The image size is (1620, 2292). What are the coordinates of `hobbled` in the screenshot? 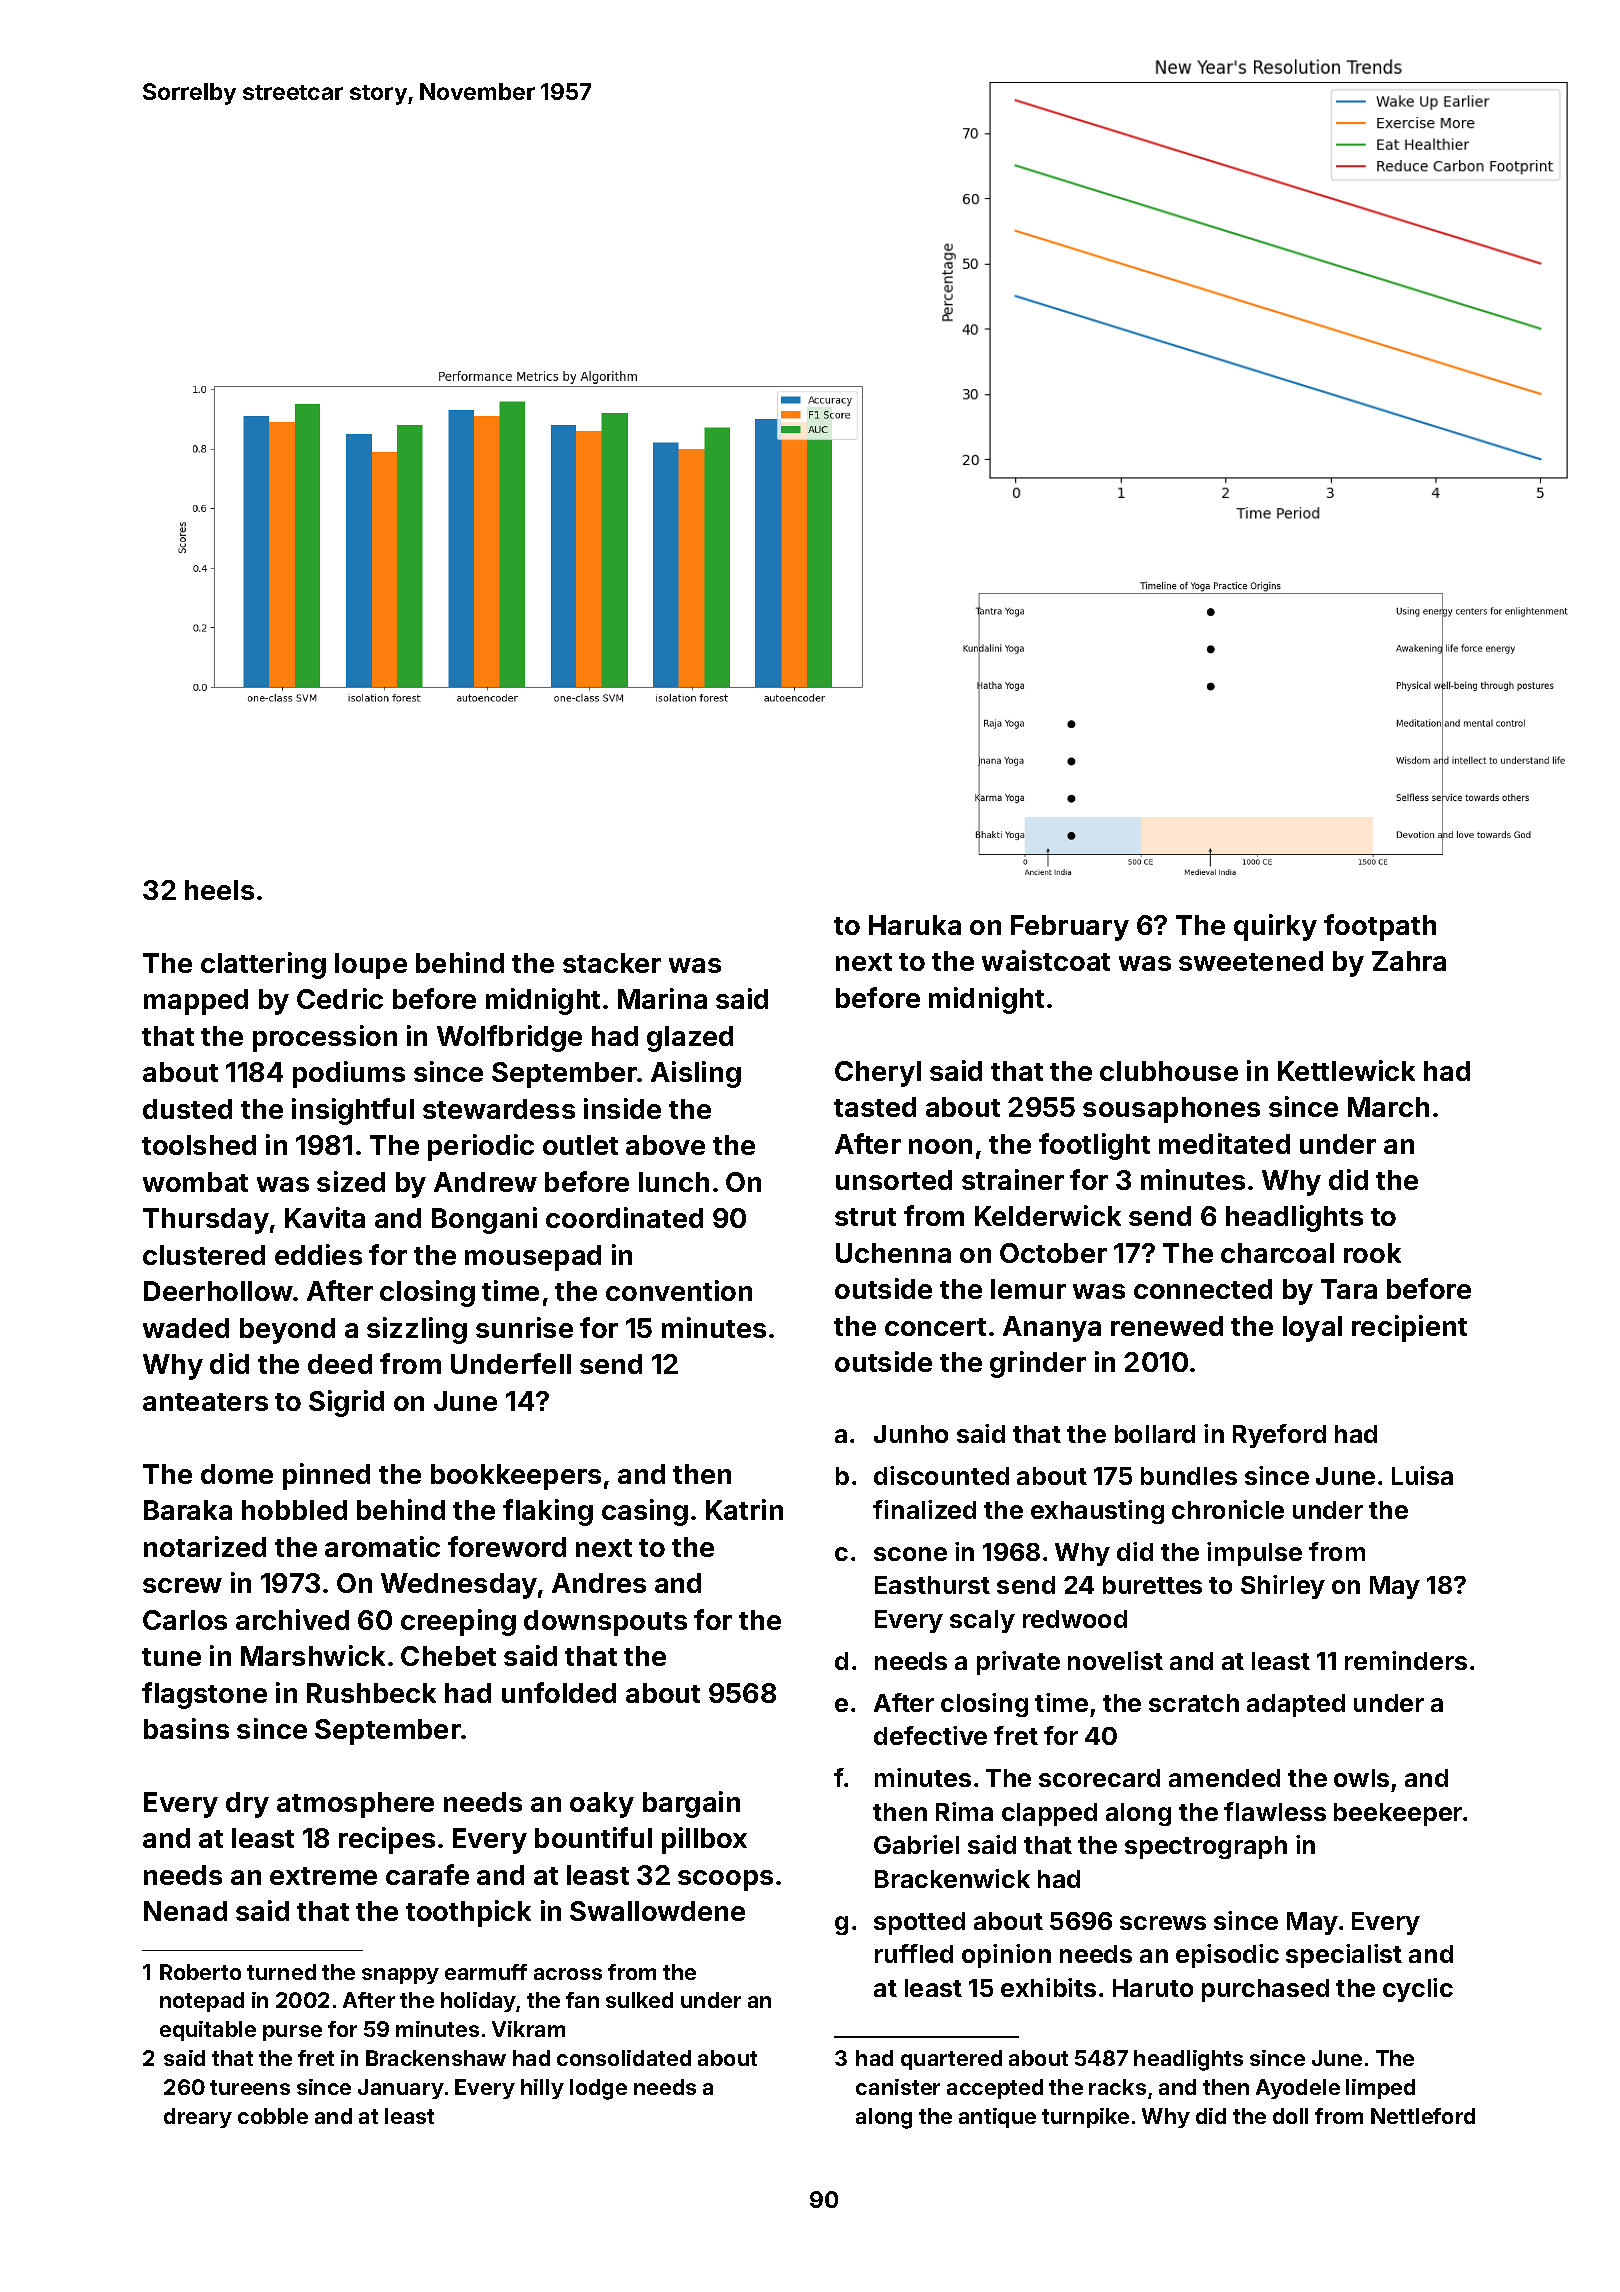 It's located at (294, 1510).
